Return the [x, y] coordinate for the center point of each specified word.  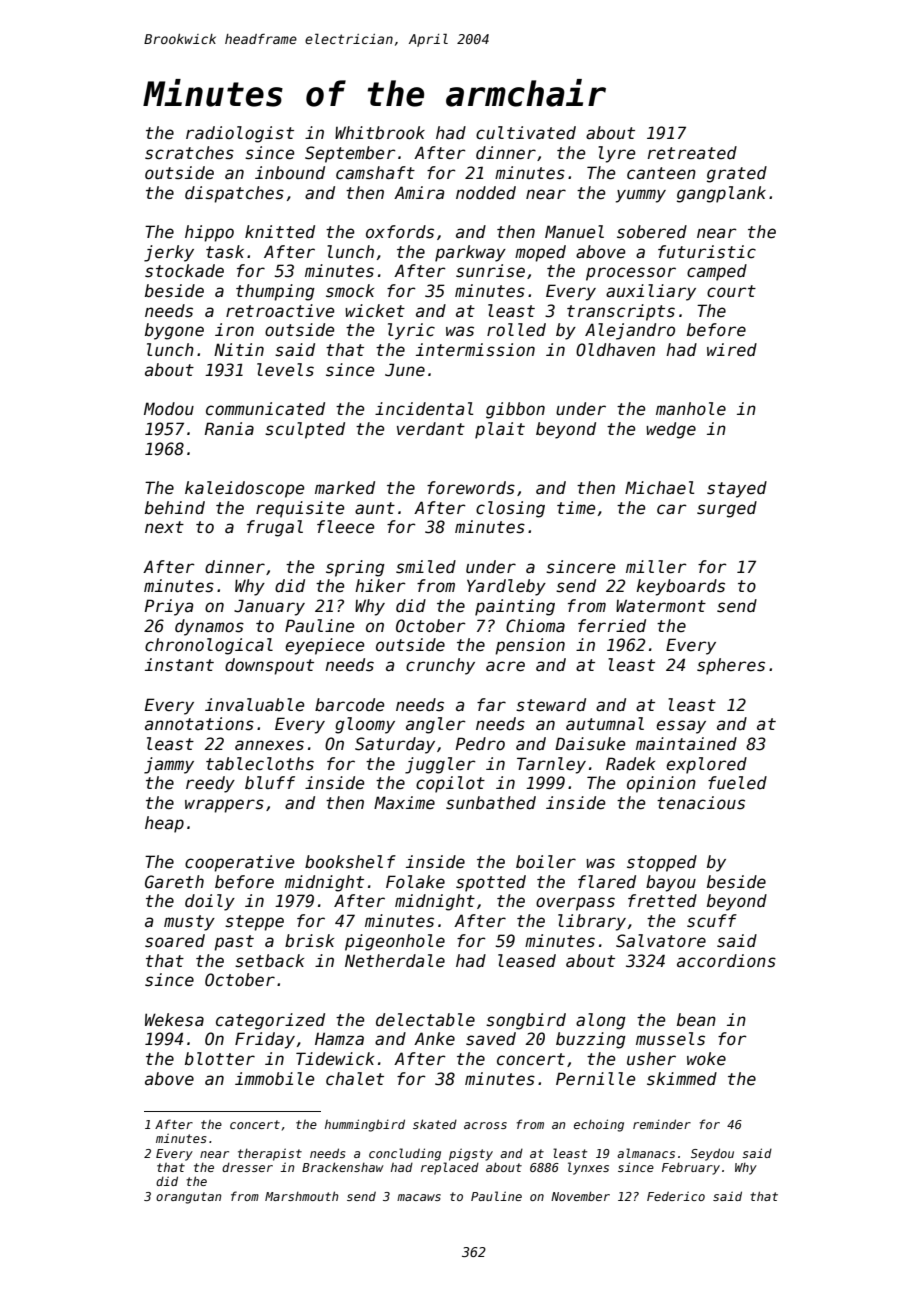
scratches [189, 153]
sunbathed [491, 803]
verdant [431, 429]
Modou [169, 409]
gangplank [721, 194]
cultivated [526, 133]
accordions [726, 961]
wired [732, 350]
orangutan [188, 1198]
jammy [169, 765]
